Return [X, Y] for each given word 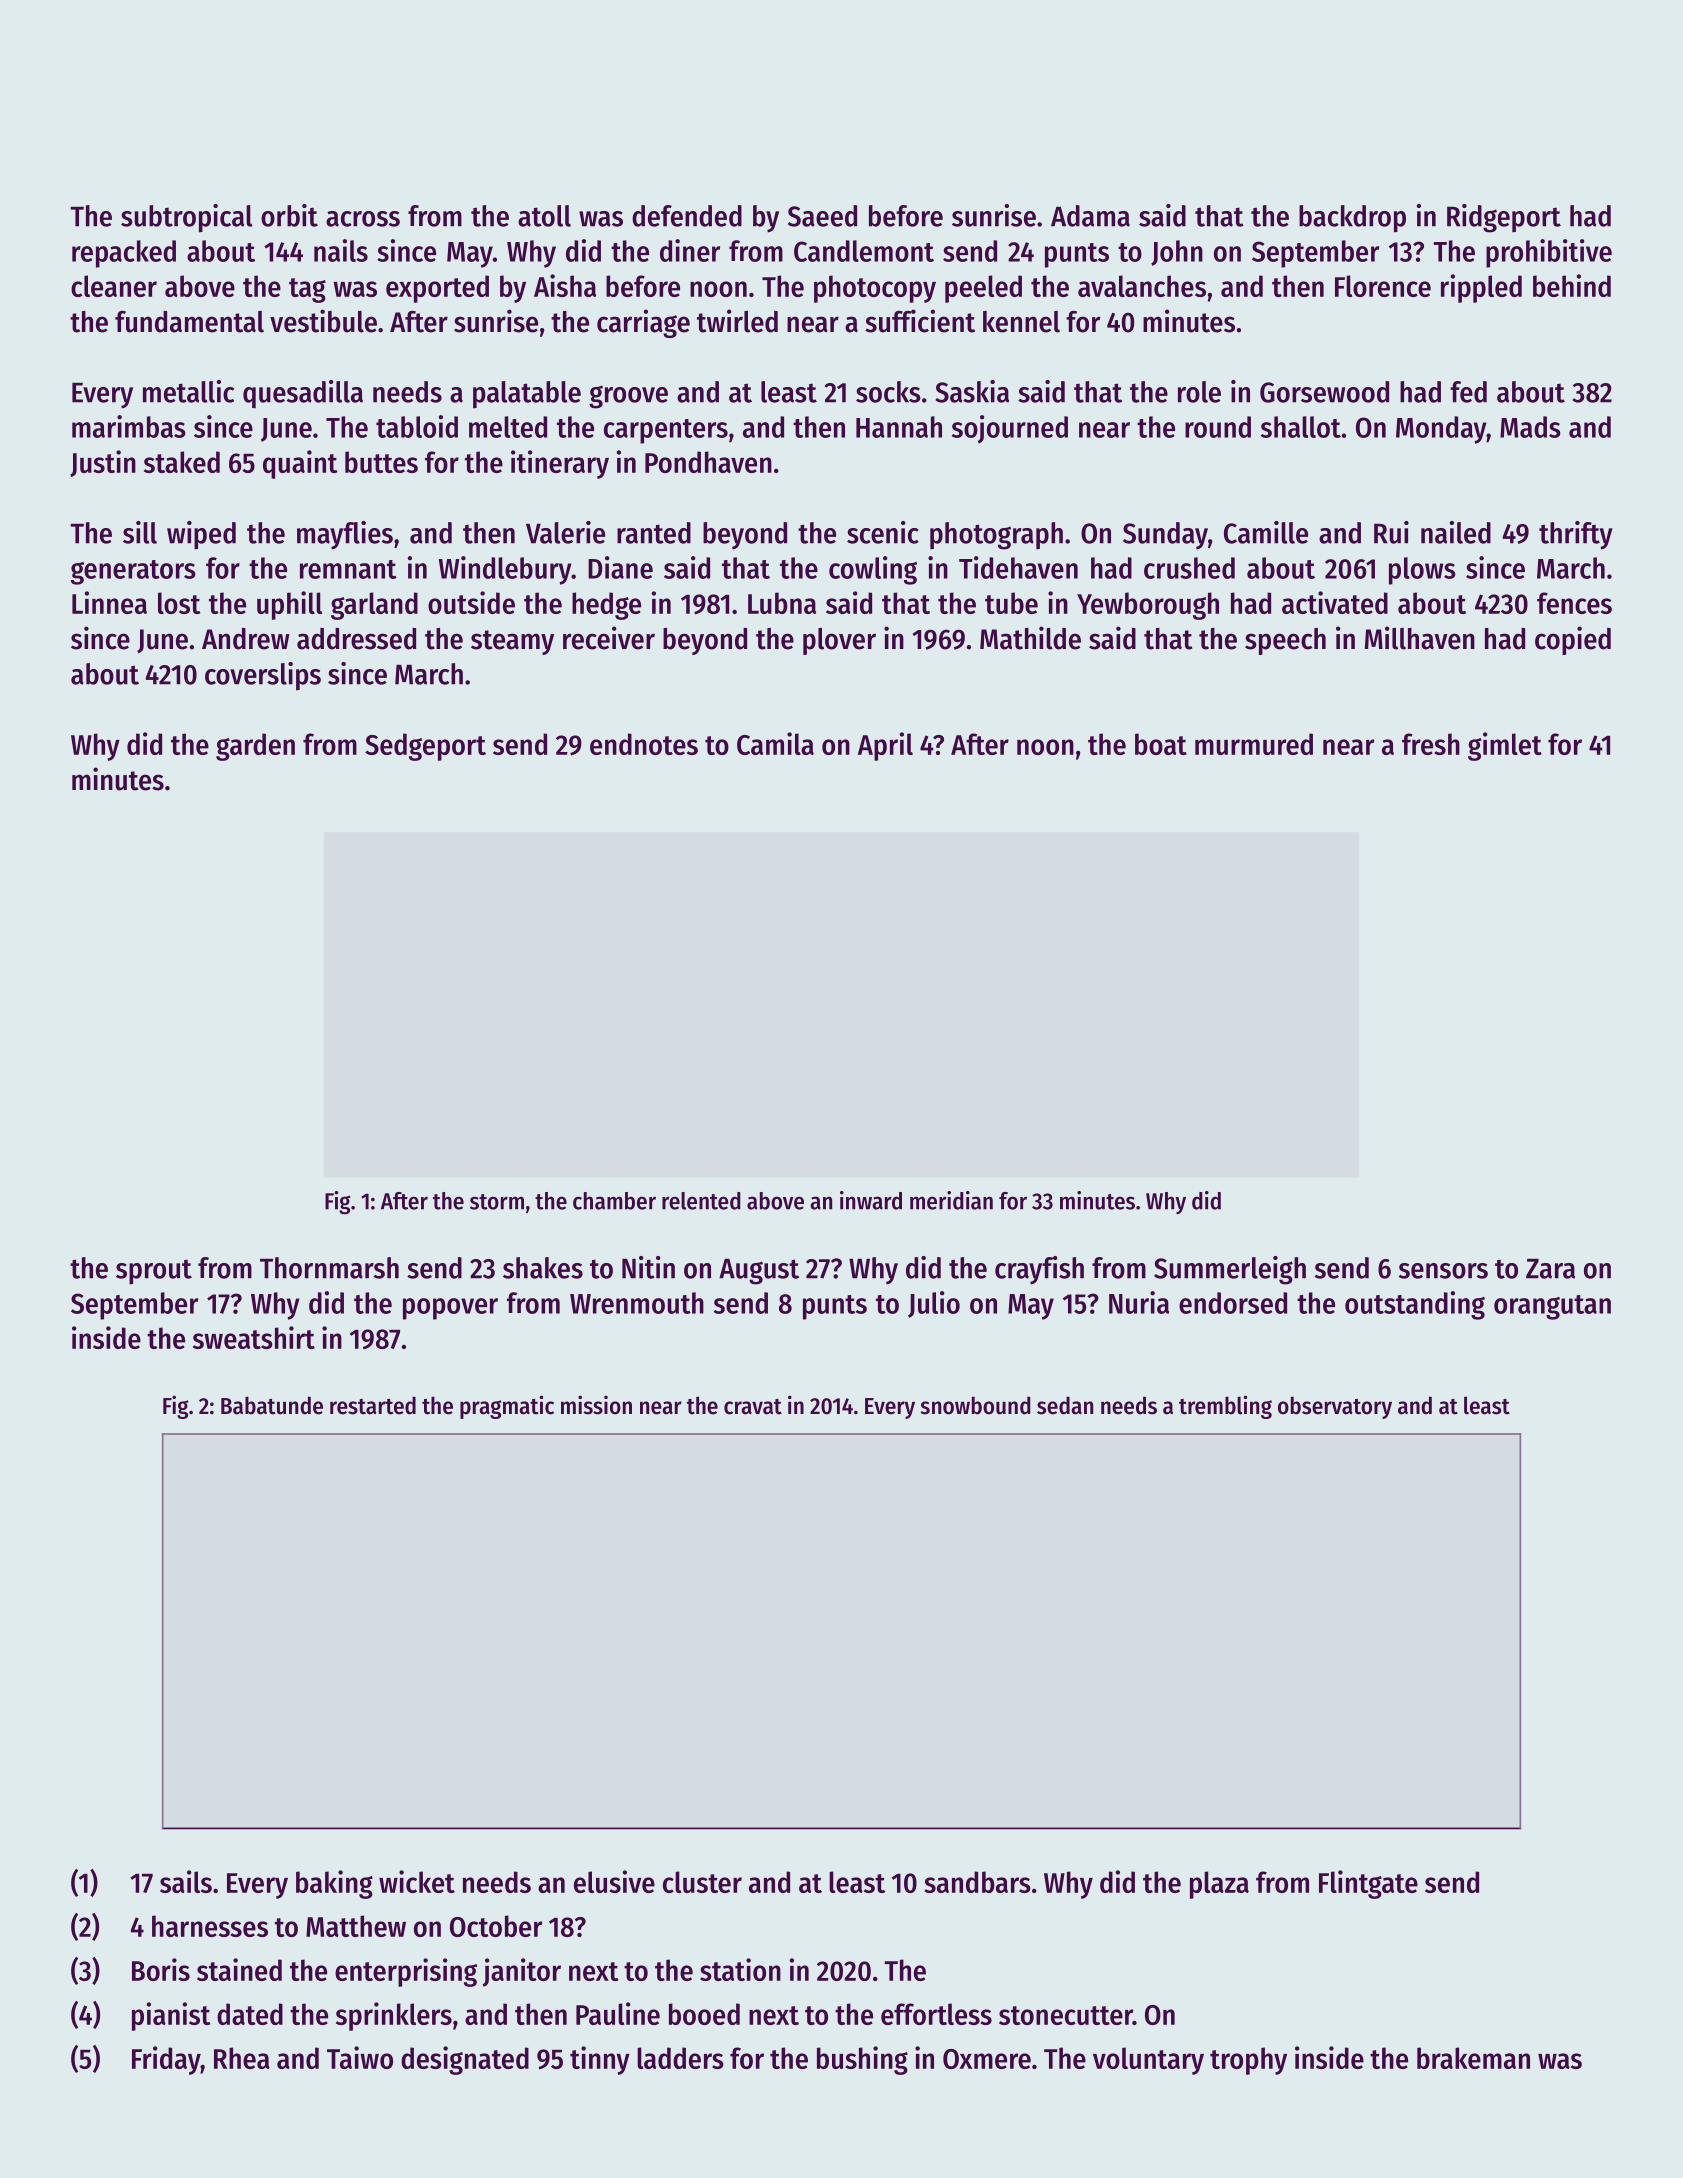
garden [255, 747]
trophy [1248, 2061]
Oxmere [987, 2059]
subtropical [186, 218]
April [885, 746]
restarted [373, 1405]
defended [687, 216]
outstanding [1415, 1305]
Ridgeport [1504, 218]
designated [465, 2060]
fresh [1431, 744]
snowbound [976, 1405]
